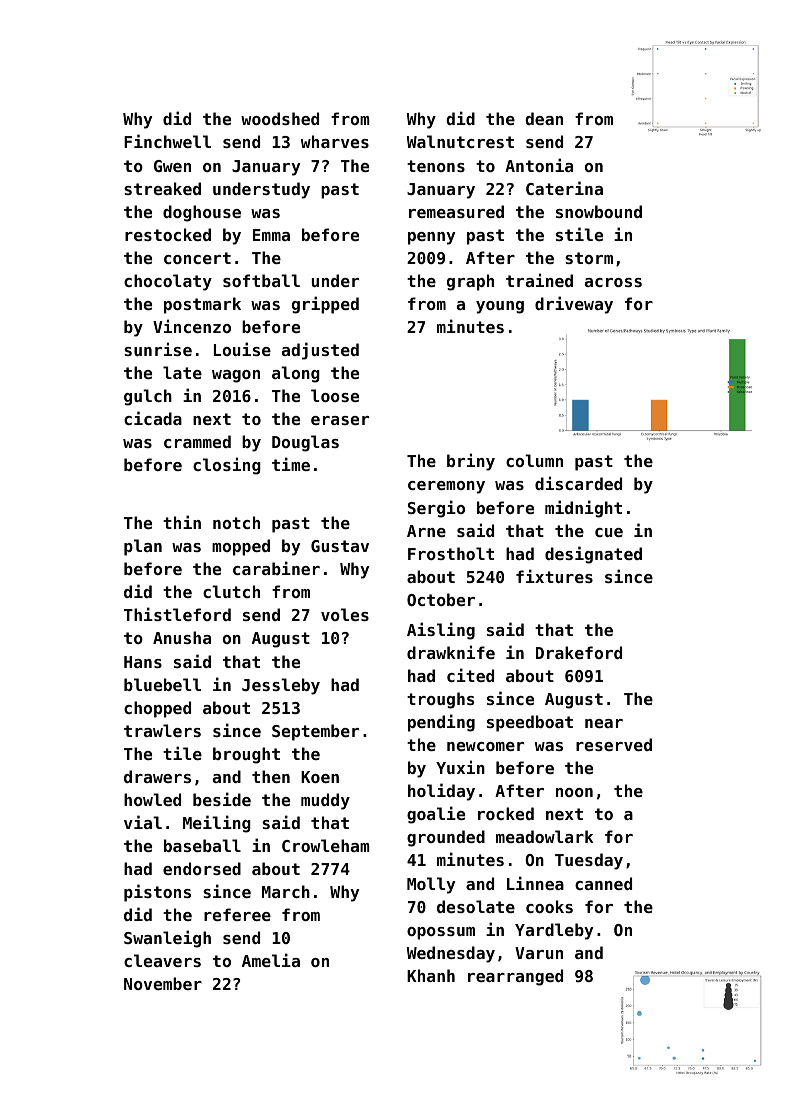  What do you see at coordinates (271, 235) in the screenshot?
I see `Emma` at bounding box center [271, 235].
